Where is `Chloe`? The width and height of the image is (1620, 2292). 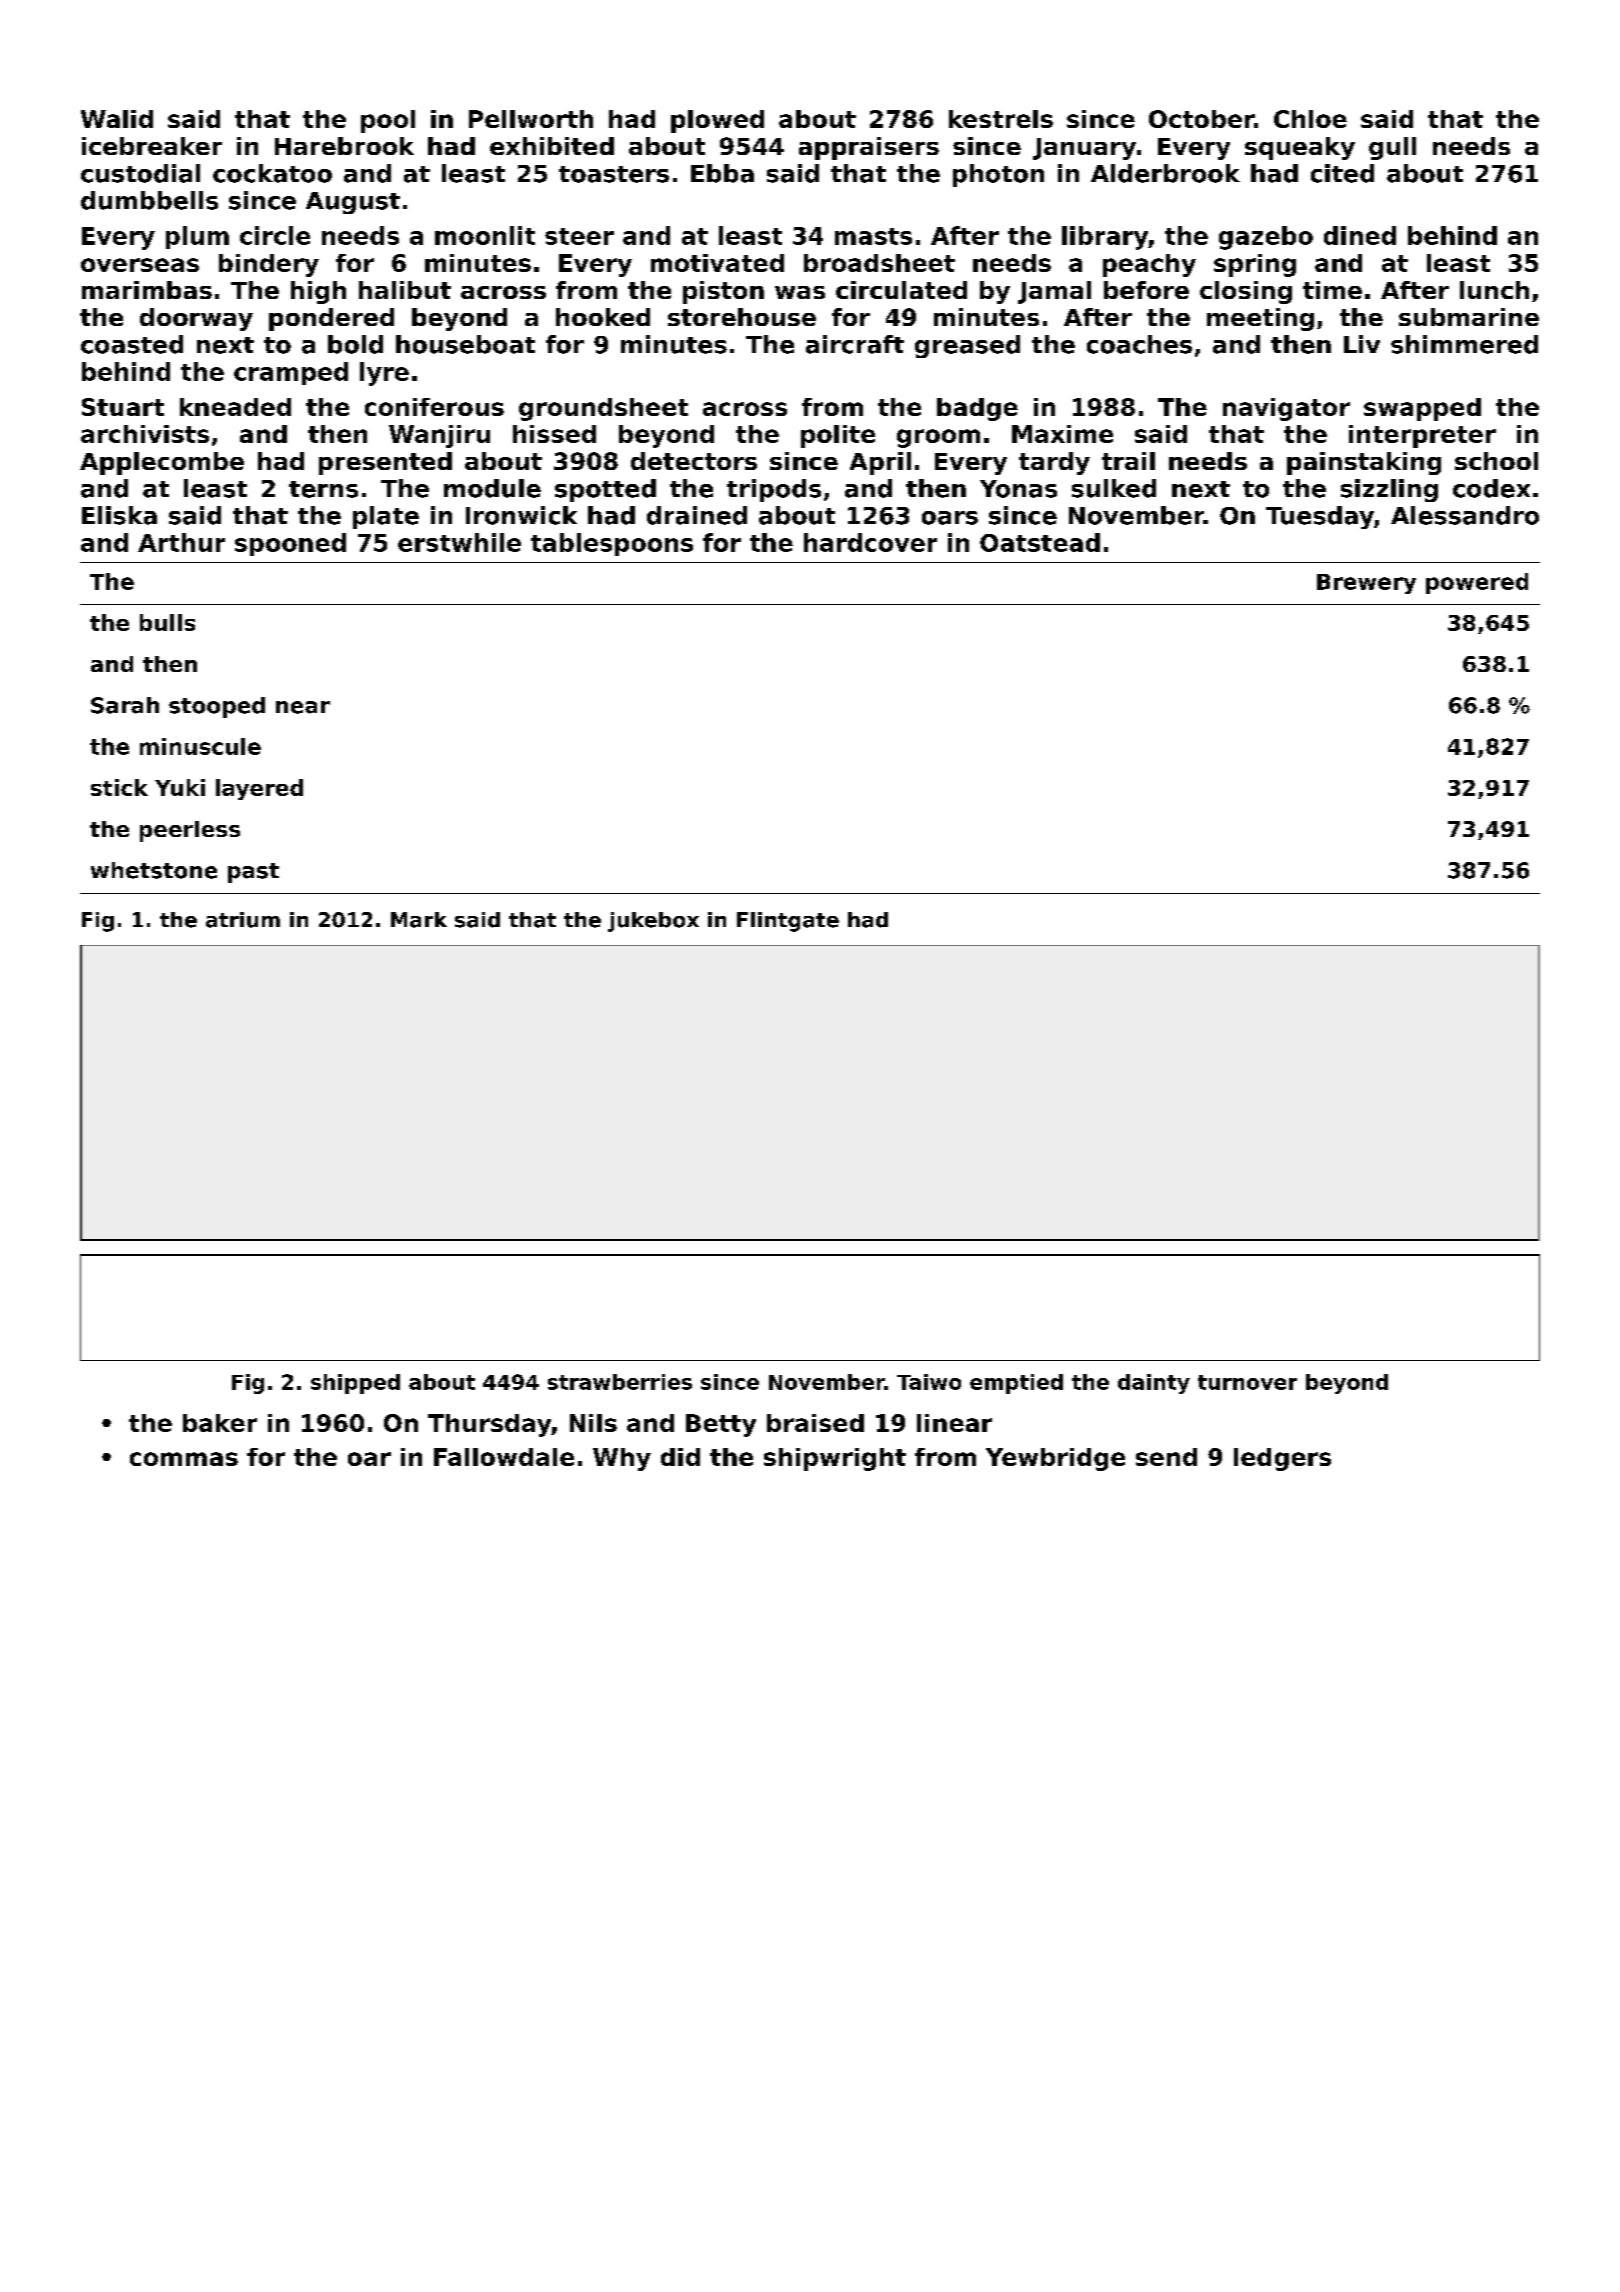
Chloe is located at coordinates (1310, 119).
